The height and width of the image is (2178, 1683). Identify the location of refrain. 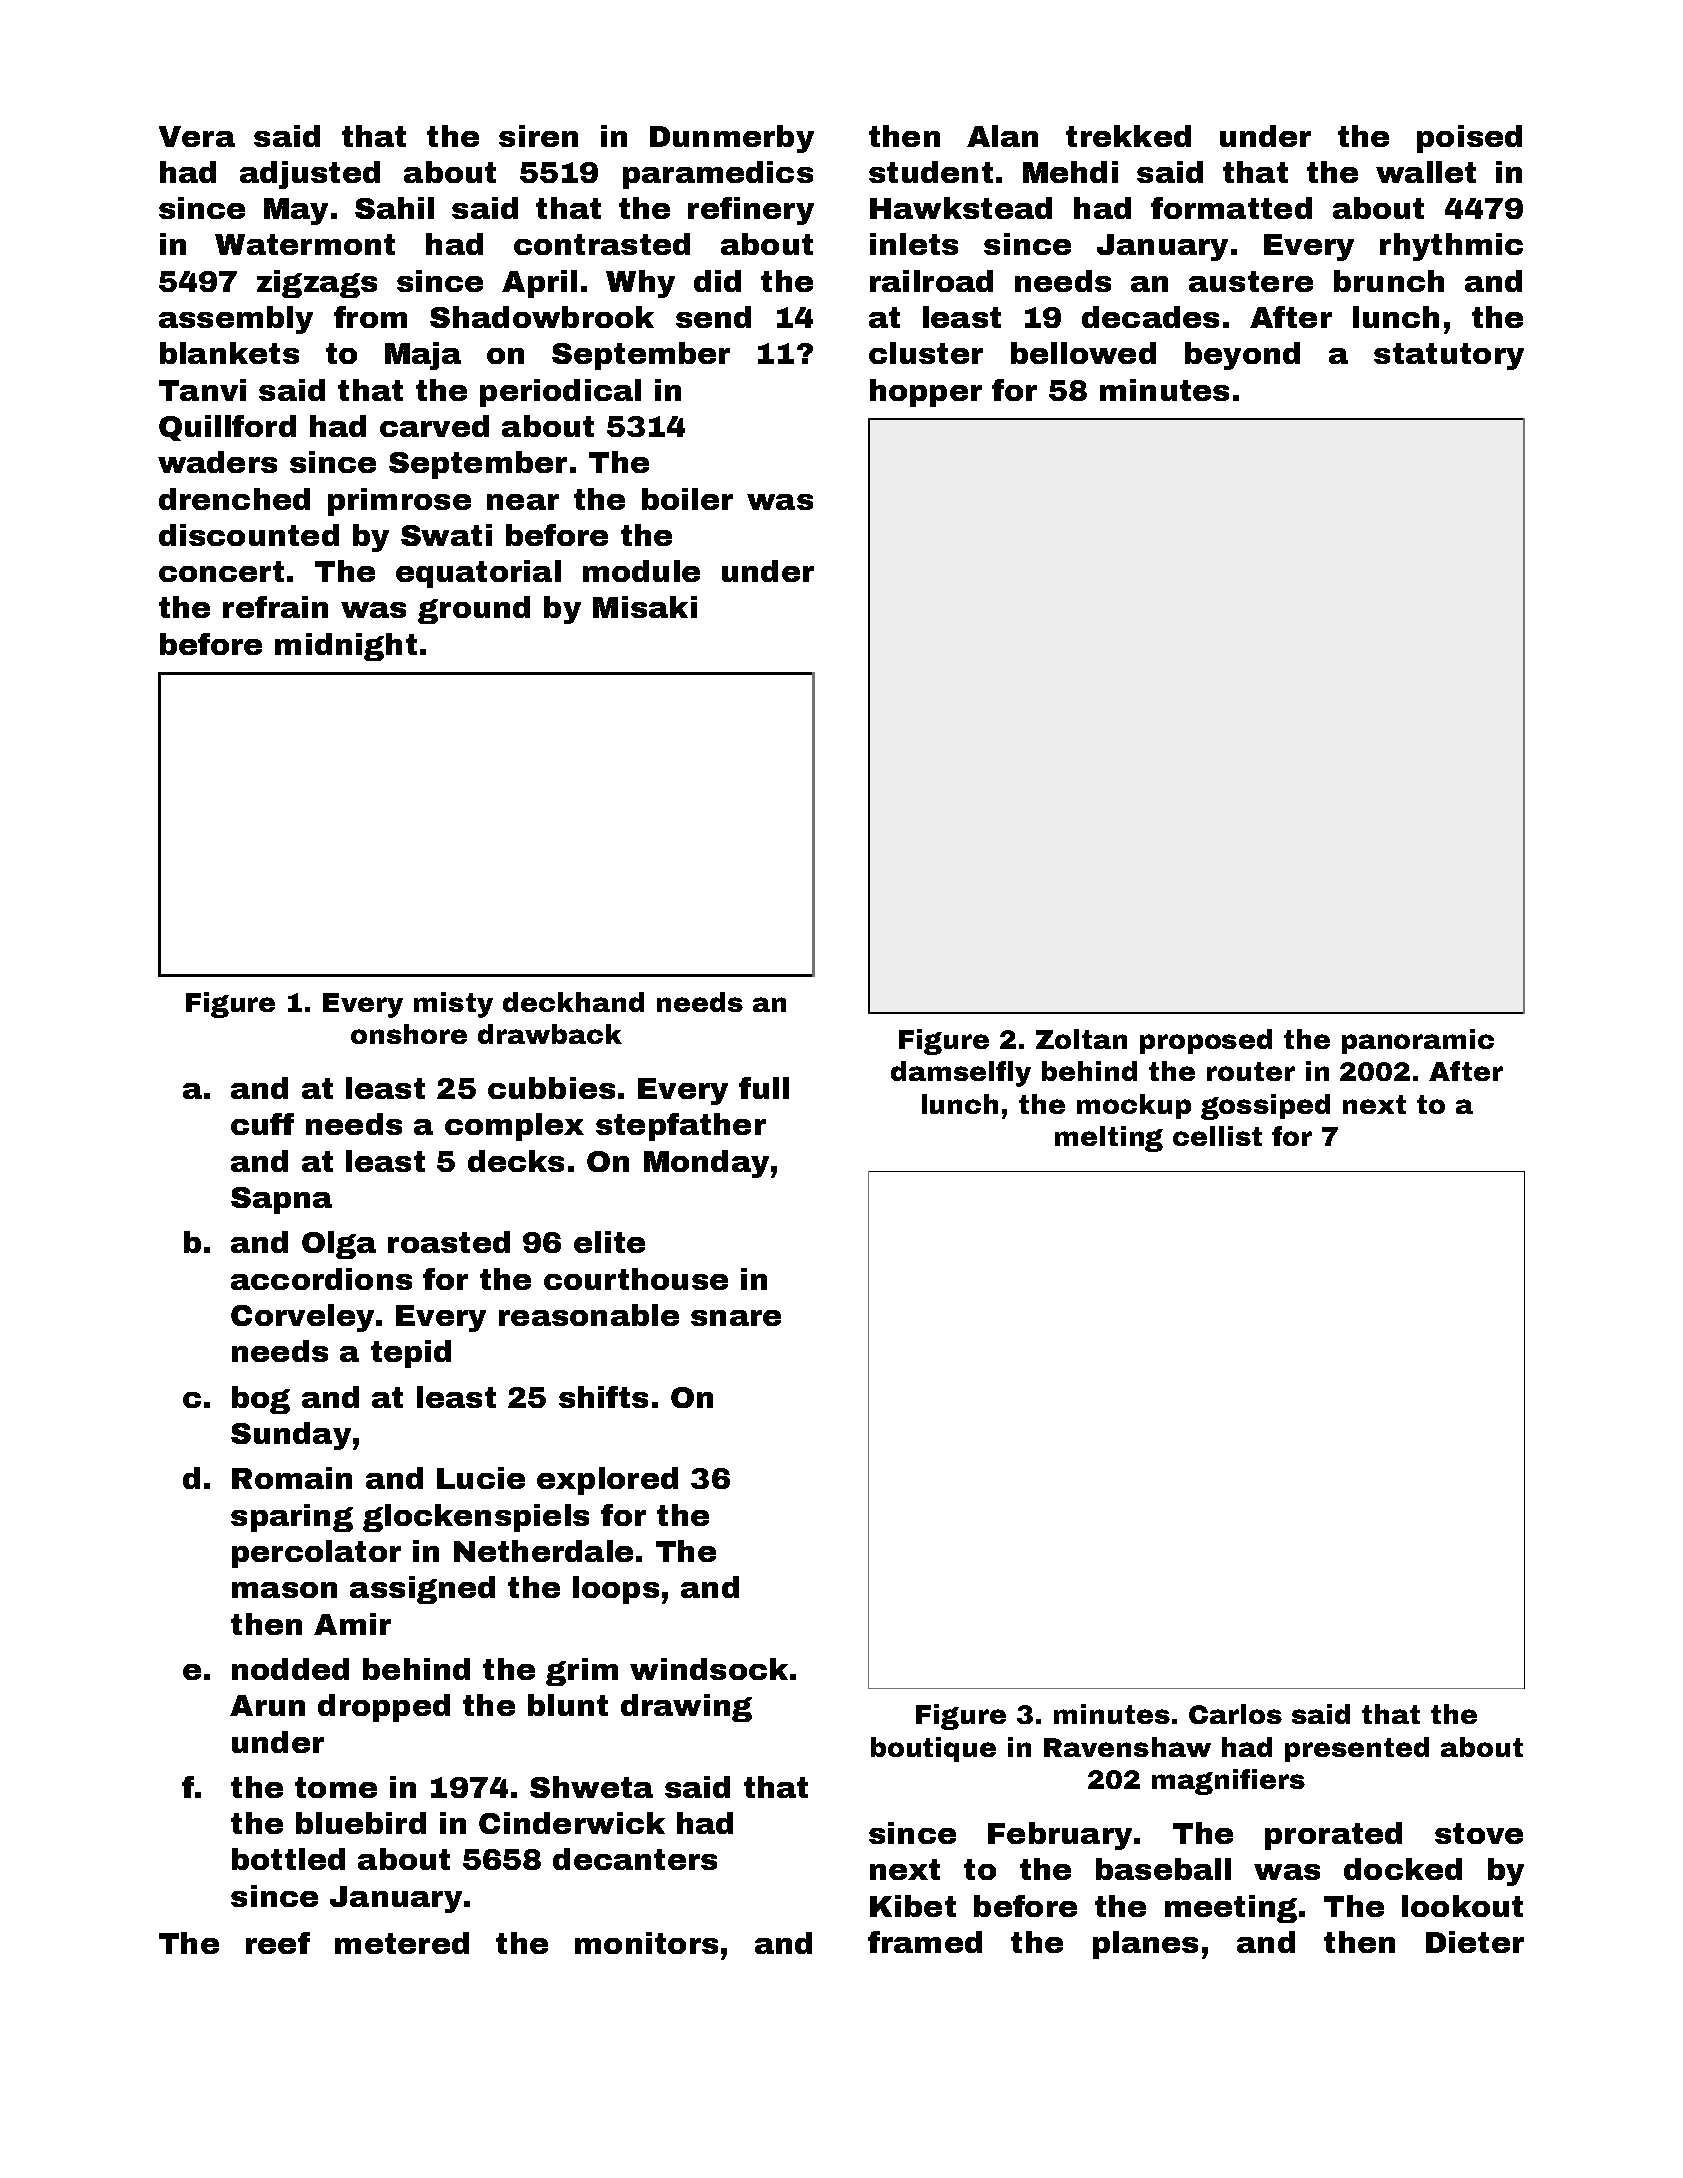
(275, 607).
